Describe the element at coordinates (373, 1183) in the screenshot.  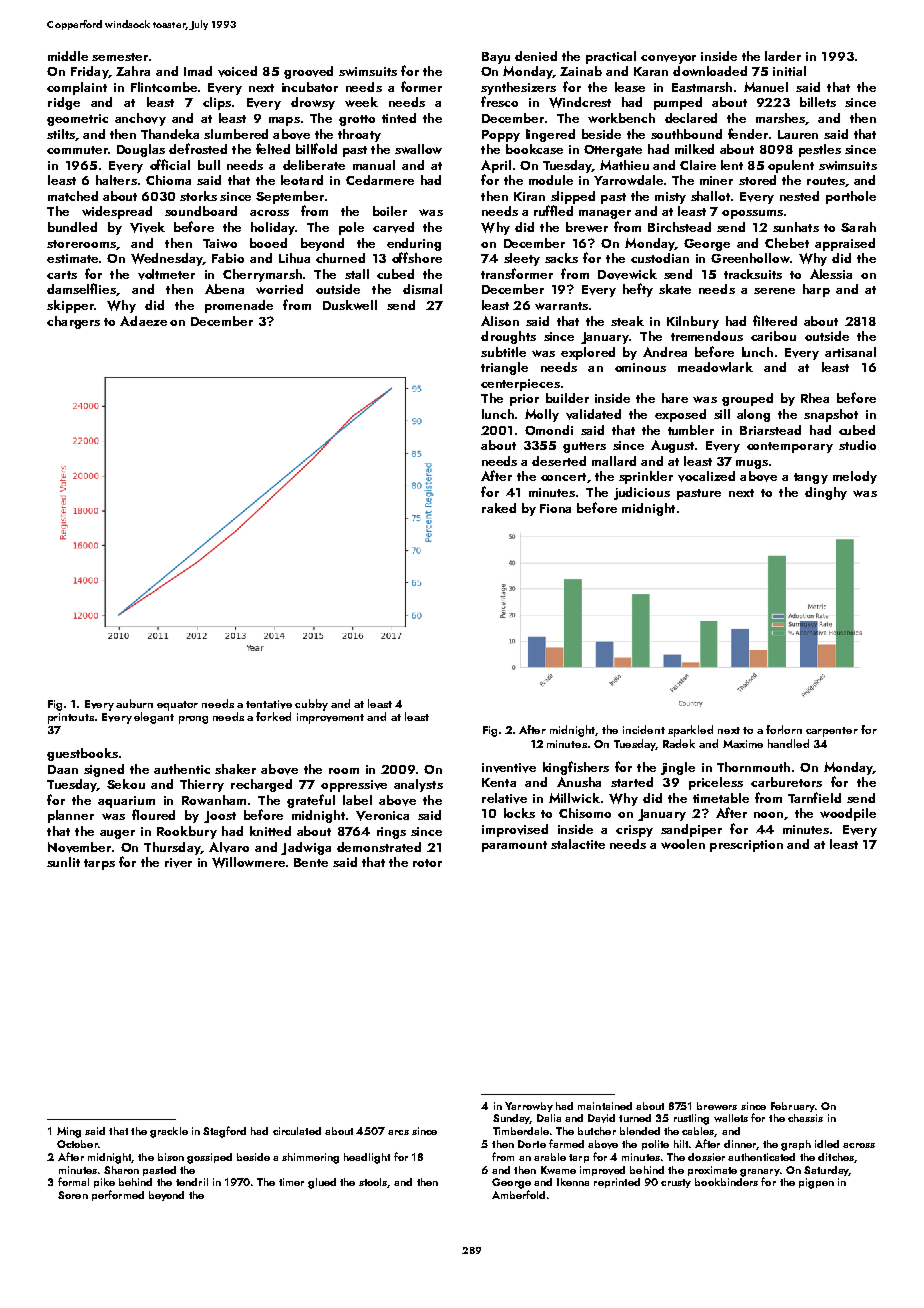
I see `stools` at that location.
